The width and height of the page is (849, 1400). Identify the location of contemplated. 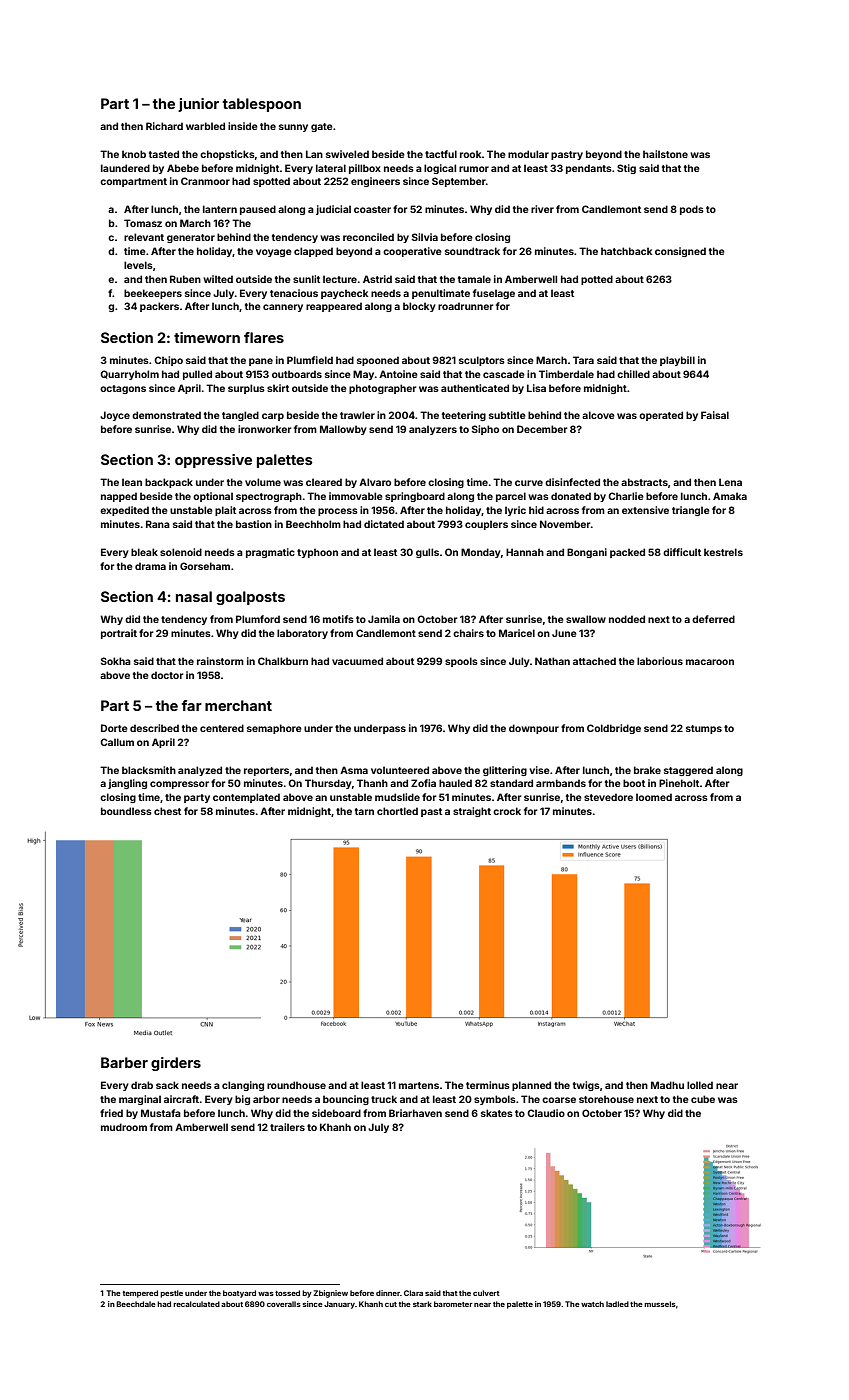
(246, 798).
